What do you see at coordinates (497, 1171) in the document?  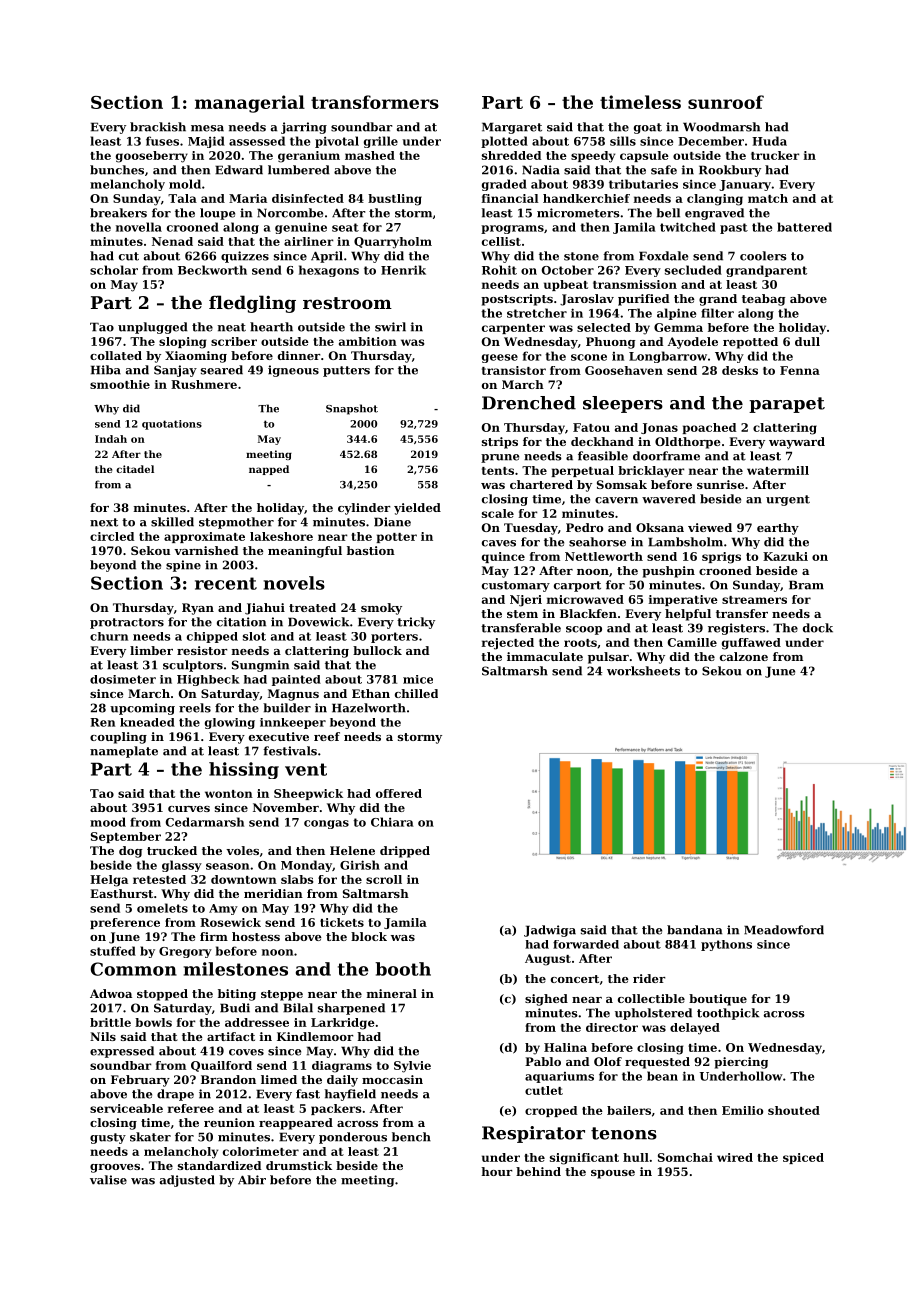 I see `hour` at bounding box center [497, 1171].
